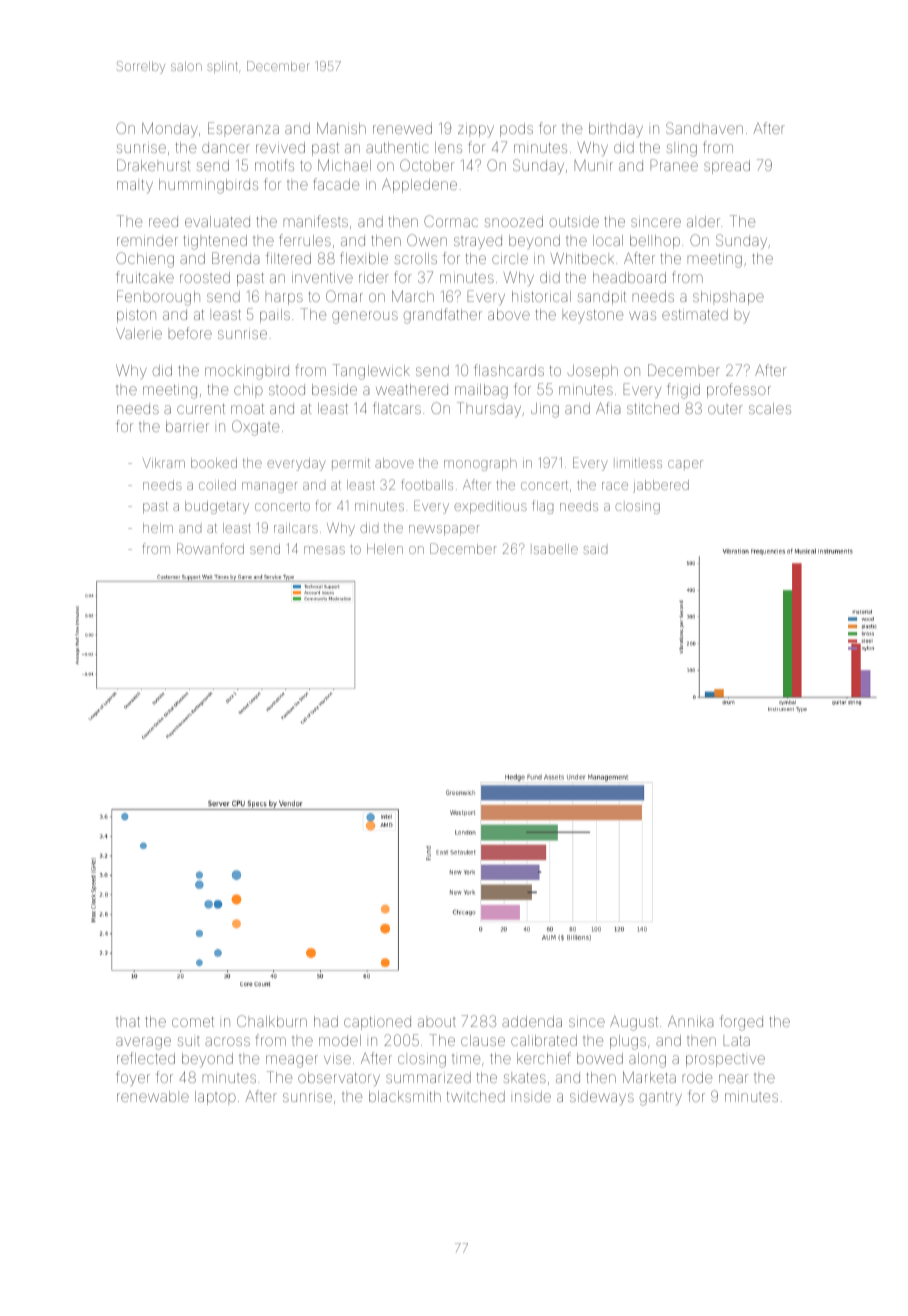  Describe the element at coordinates (193, 1022) in the document. I see `comet` at that location.
